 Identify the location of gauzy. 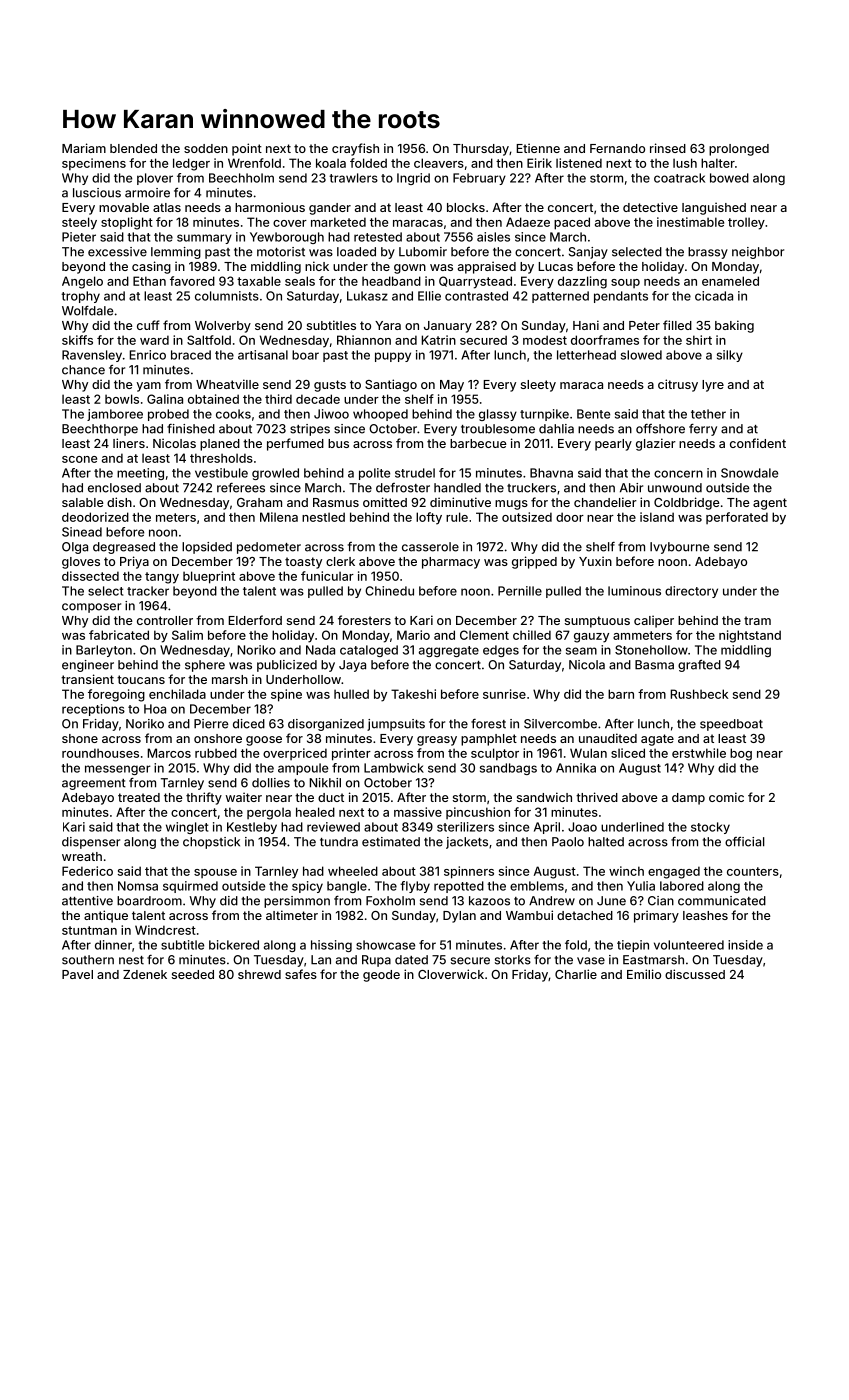
(591, 638).
